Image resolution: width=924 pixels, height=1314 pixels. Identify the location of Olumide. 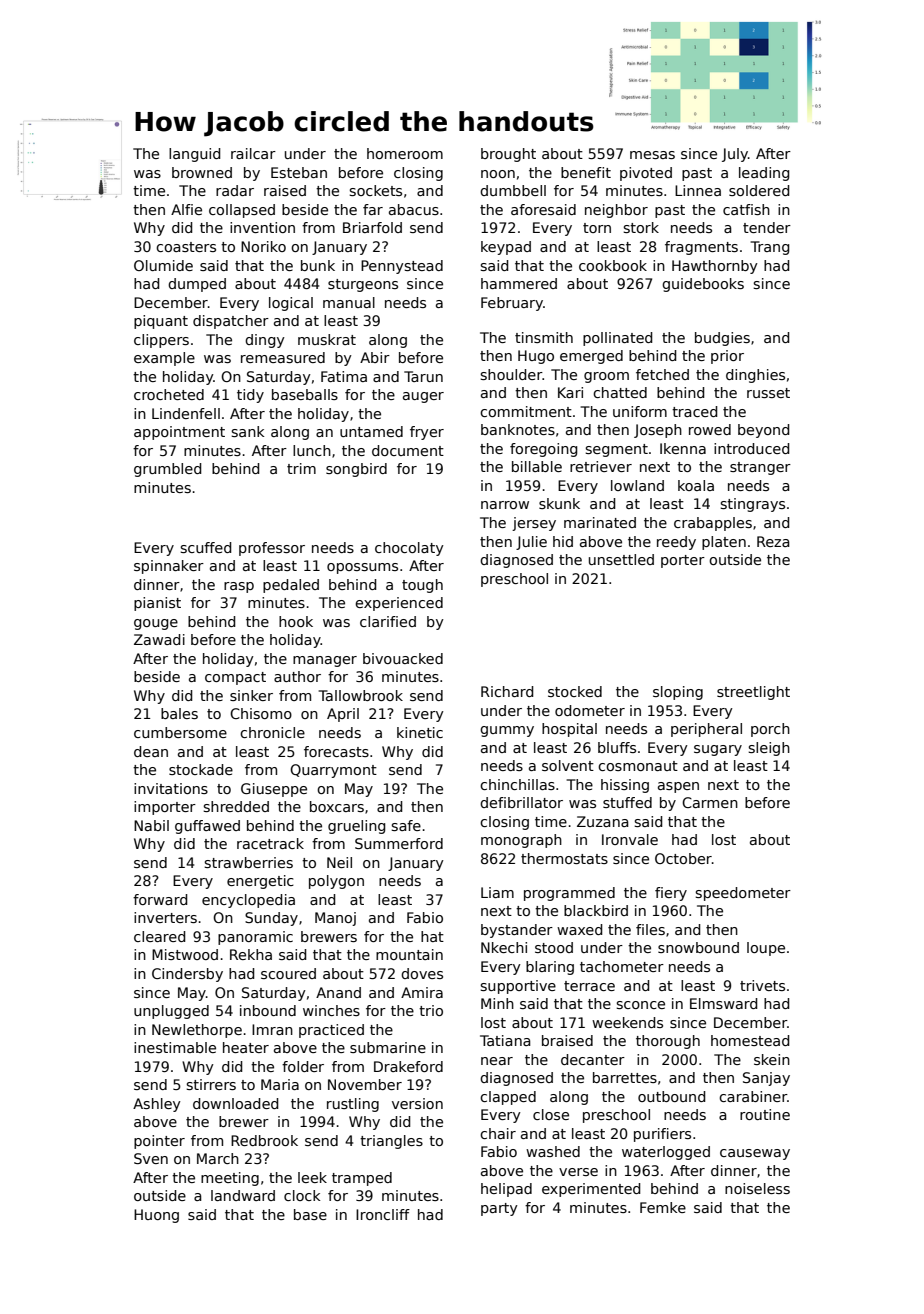
(163, 265).
